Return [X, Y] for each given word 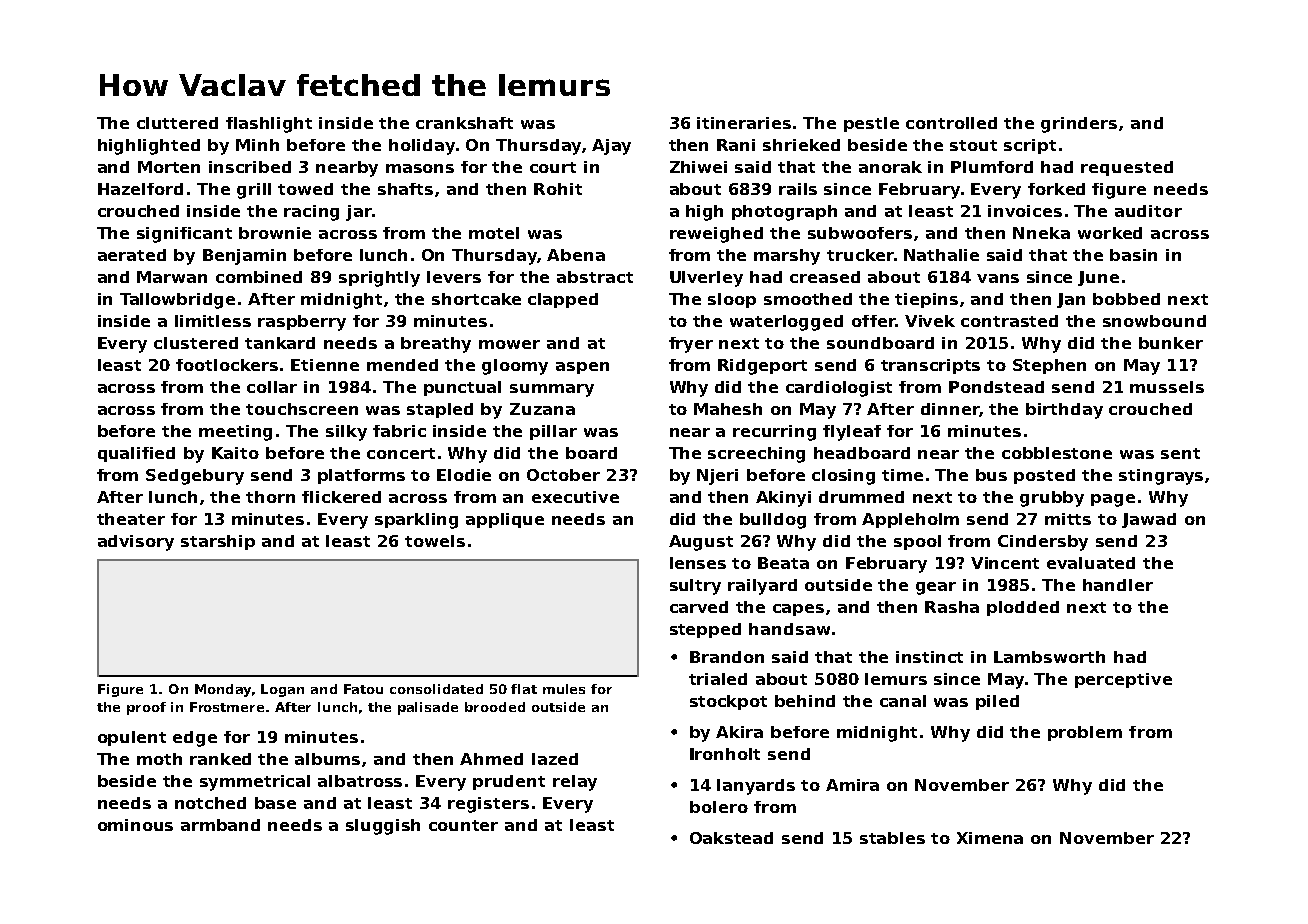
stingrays [1161, 477]
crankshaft [464, 123]
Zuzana [542, 409]
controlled [951, 123]
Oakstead [731, 838]
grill [254, 191]
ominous [135, 825]
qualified [136, 454]
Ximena [990, 838]
